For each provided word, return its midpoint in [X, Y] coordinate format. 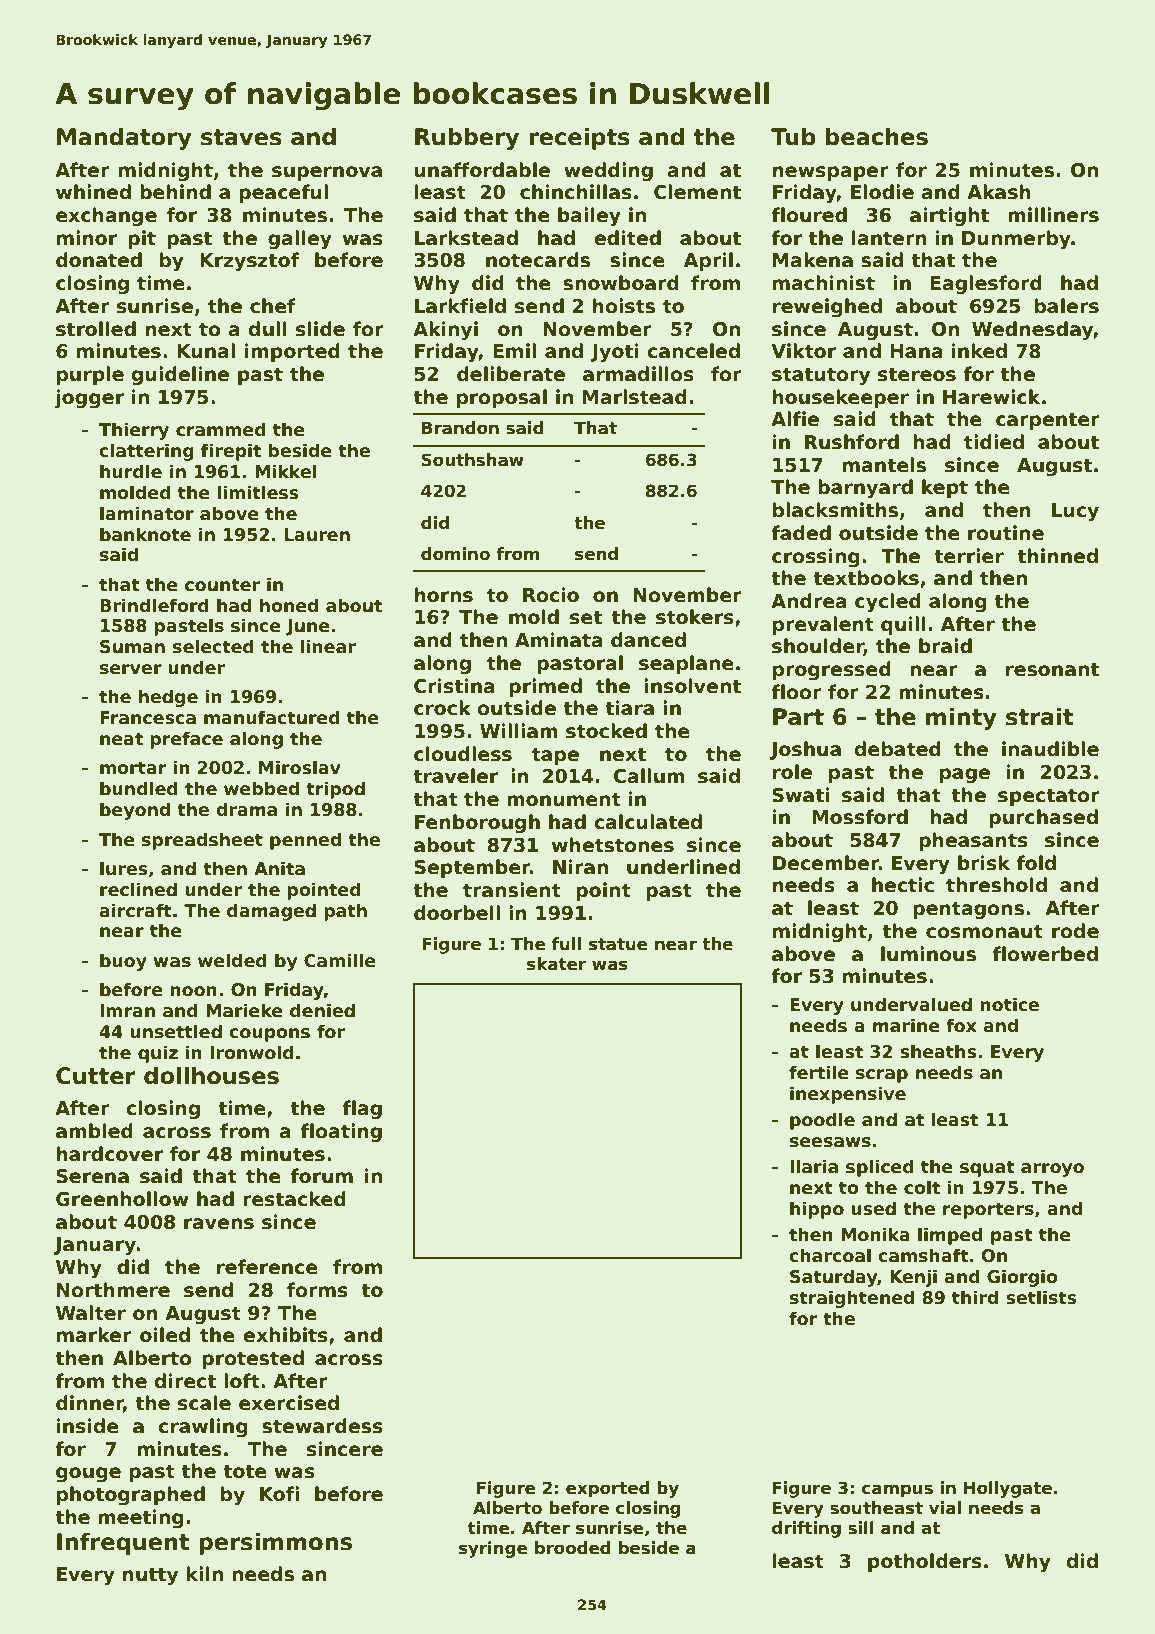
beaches [877, 136]
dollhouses [211, 1075]
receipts [579, 138]
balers [1067, 306]
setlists [1041, 1297]
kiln [205, 1573]
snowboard [621, 283]
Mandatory [124, 138]
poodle [822, 1121]
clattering [146, 452]
